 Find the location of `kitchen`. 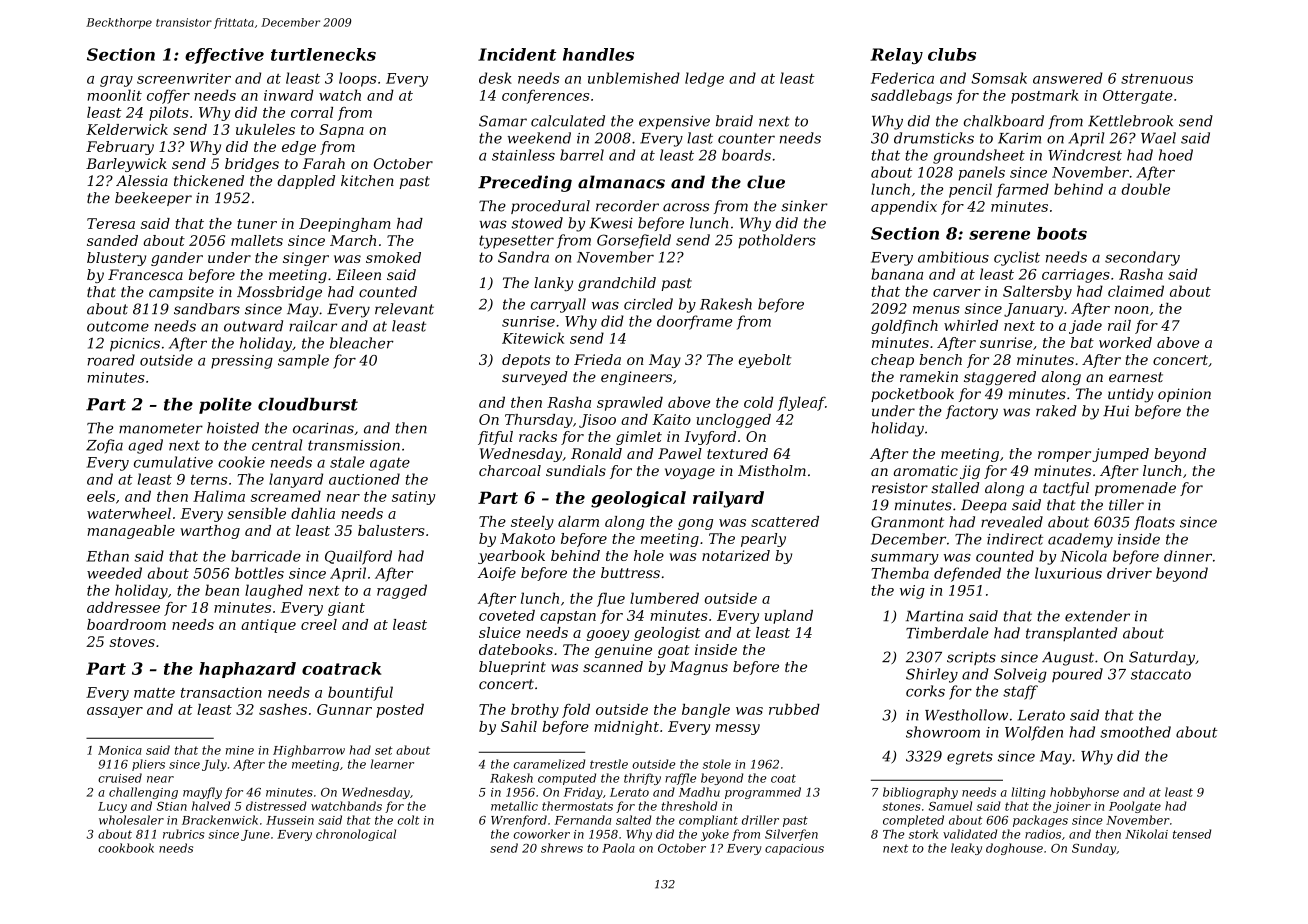

kitchen is located at coordinates (367, 180).
